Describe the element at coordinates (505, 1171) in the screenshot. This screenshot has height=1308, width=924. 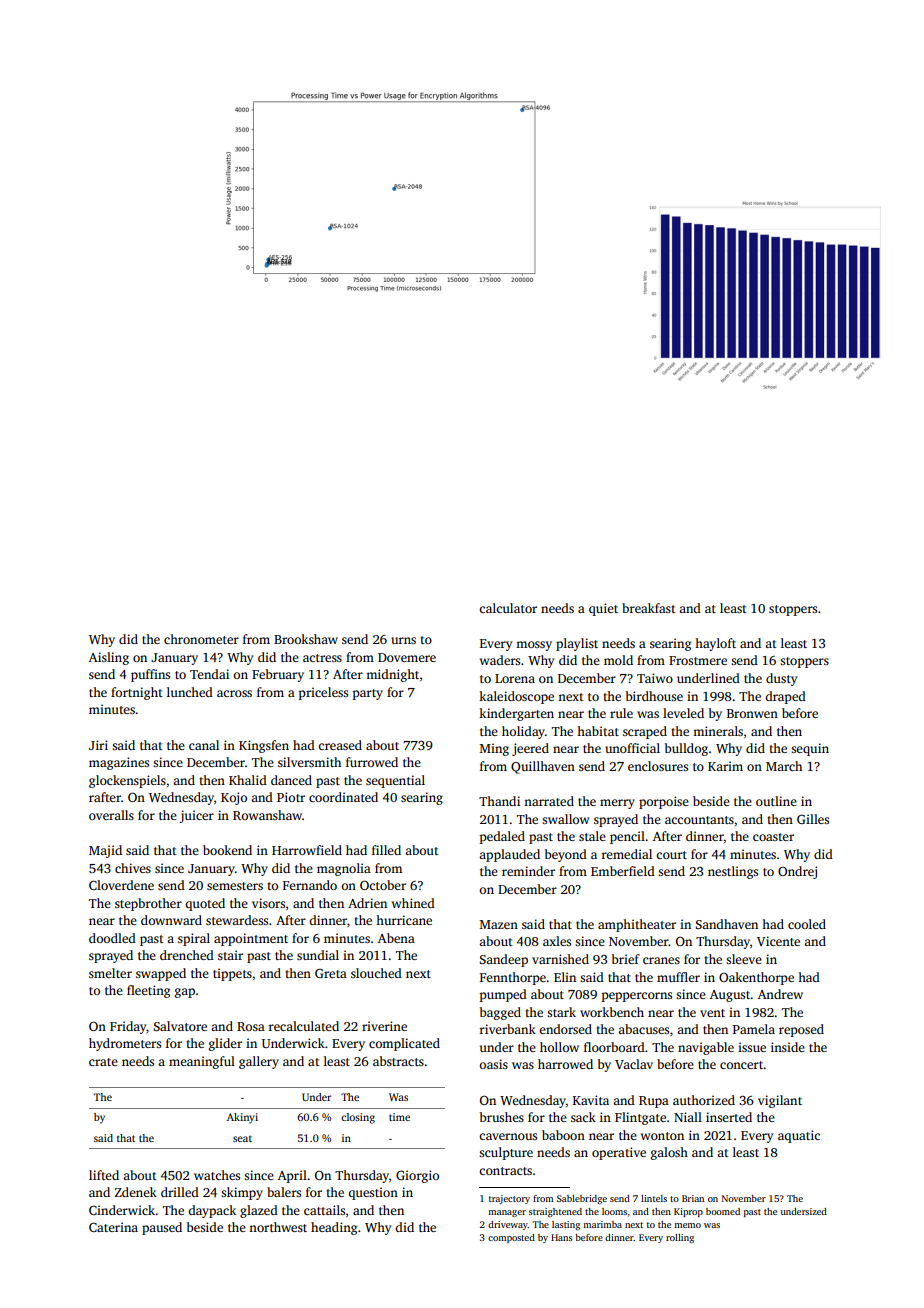
I see `contracts` at that location.
